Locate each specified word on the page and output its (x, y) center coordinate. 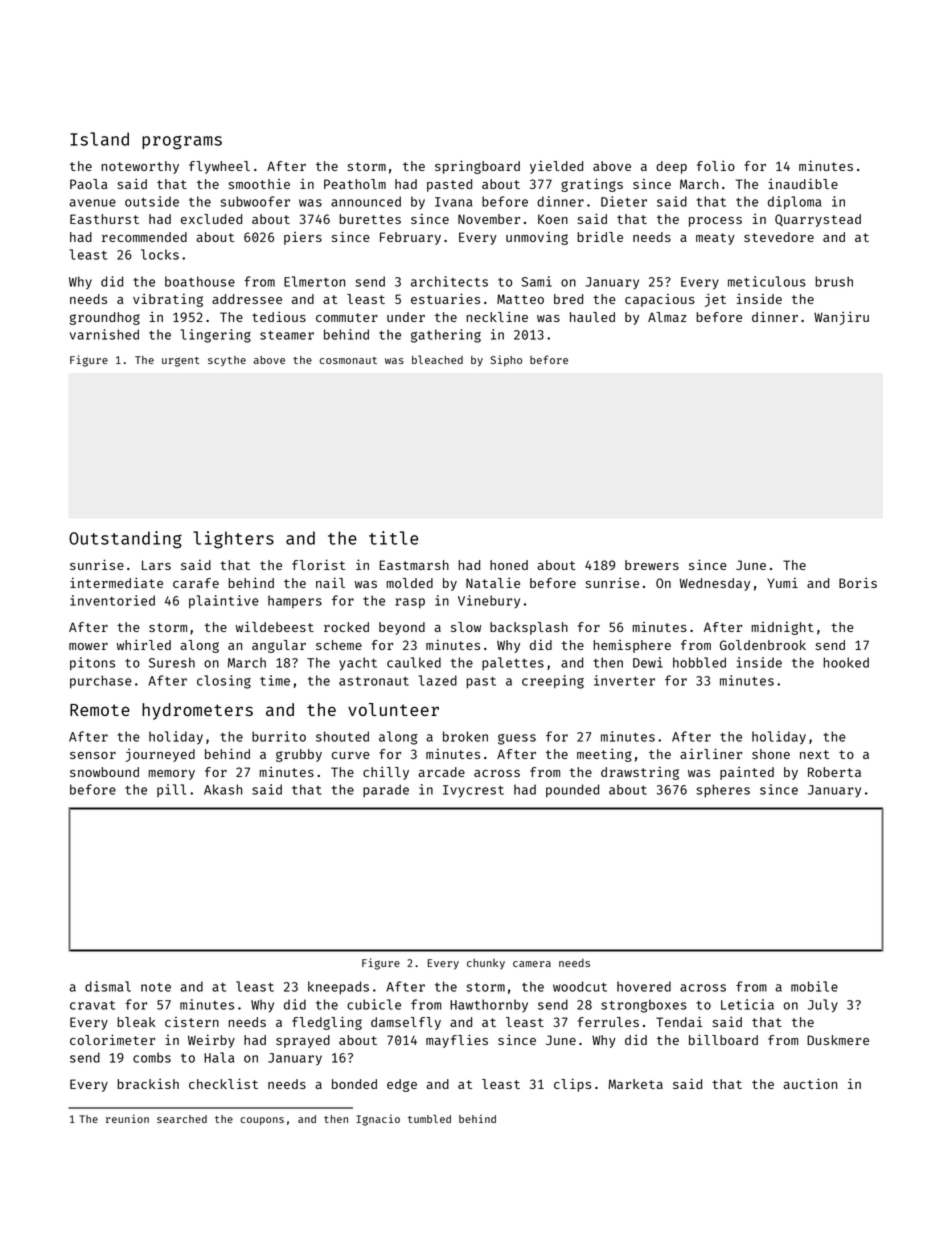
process (715, 222)
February (410, 238)
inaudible (803, 183)
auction (810, 1083)
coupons (262, 1121)
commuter (347, 317)
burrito (279, 736)
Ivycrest (473, 791)
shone (771, 754)
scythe (227, 361)
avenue (92, 203)
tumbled (429, 1119)
